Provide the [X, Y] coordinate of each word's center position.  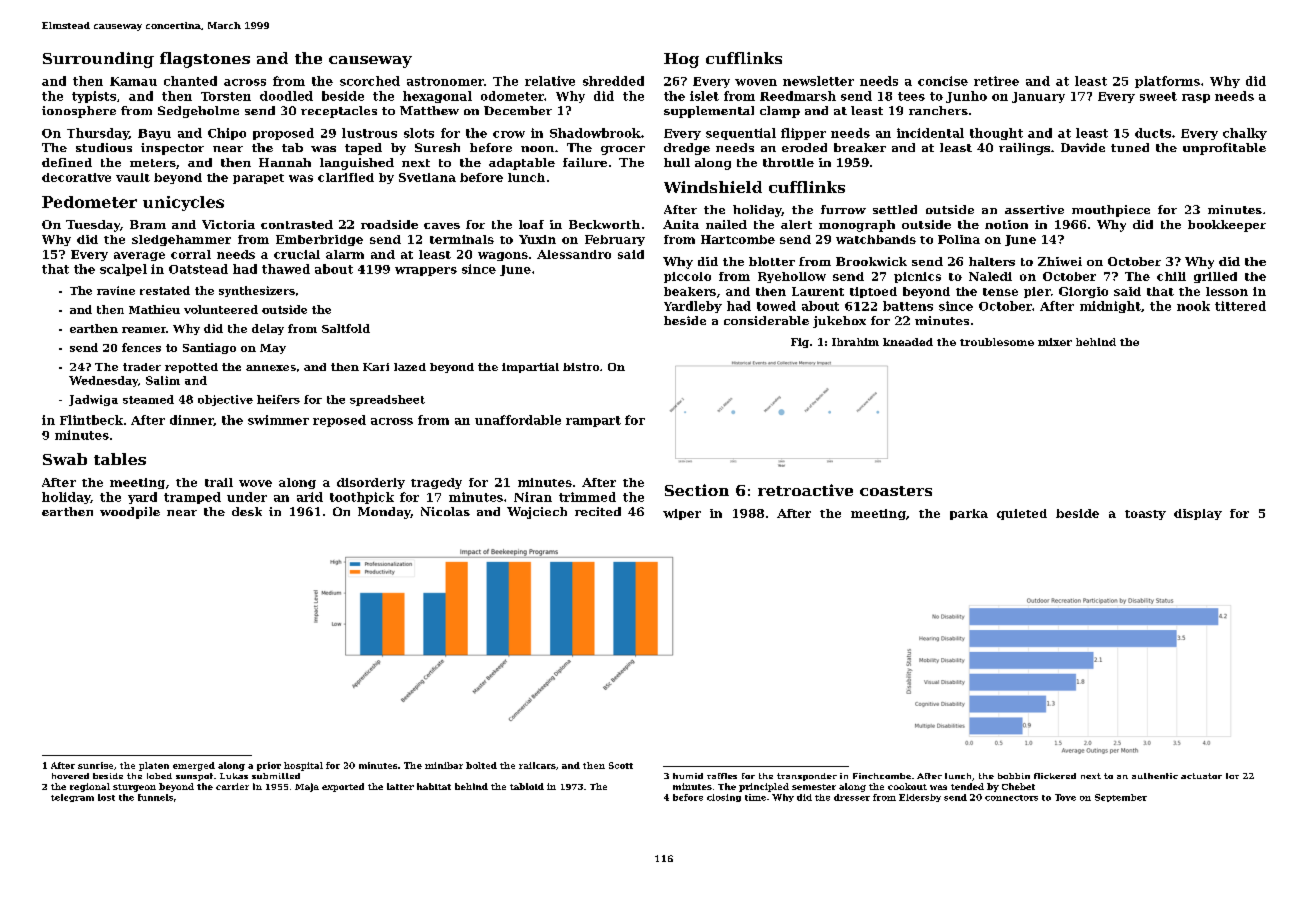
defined [67, 162]
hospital [303, 766]
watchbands [876, 239]
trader [142, 367]
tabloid [527, 786]
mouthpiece [1111, 211]
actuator [1201, 776]
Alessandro [574, 254]
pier [1037, 292]
